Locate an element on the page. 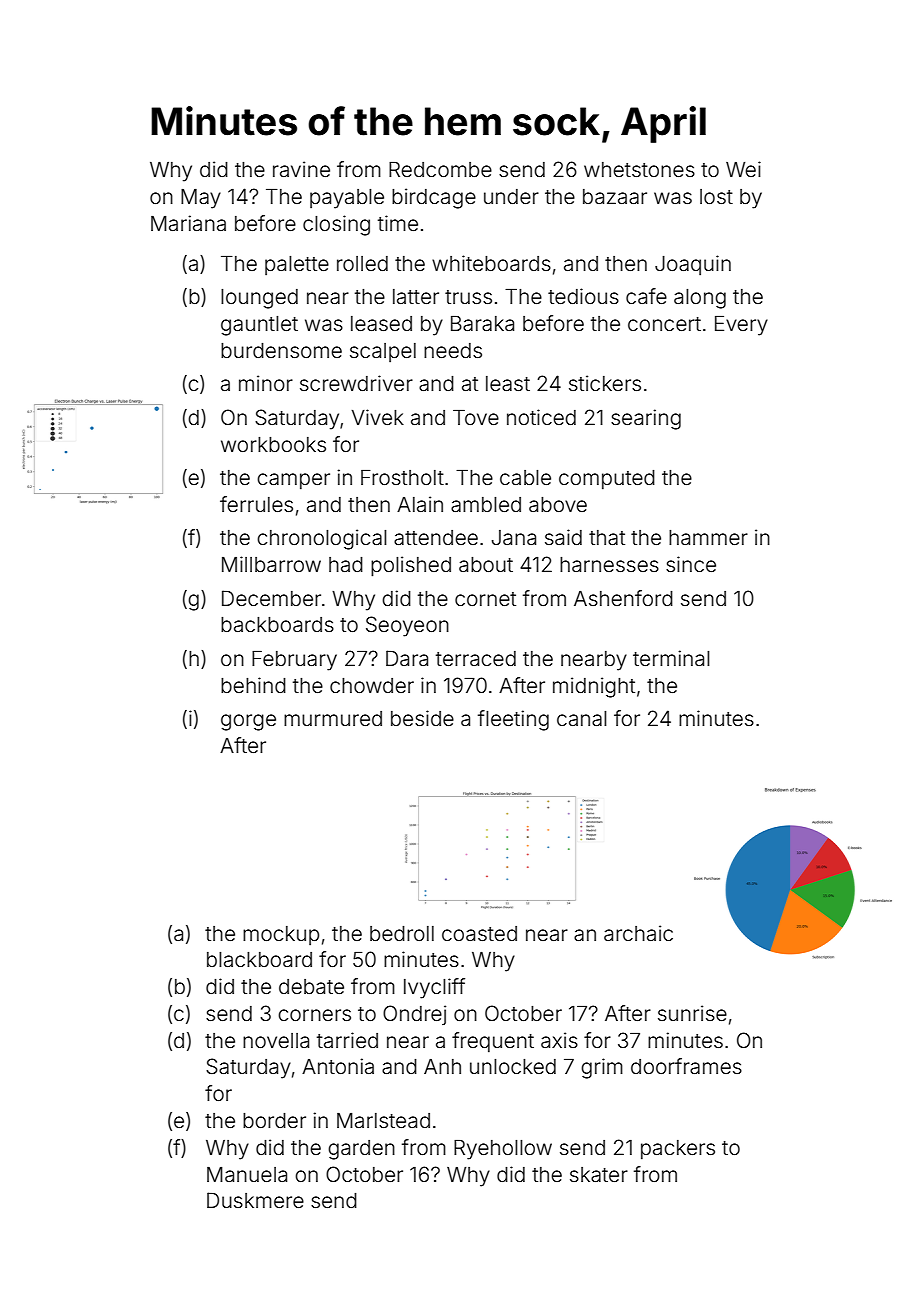 This page has height=1311, width=924. gorge is located at coordinates (248, 722).
